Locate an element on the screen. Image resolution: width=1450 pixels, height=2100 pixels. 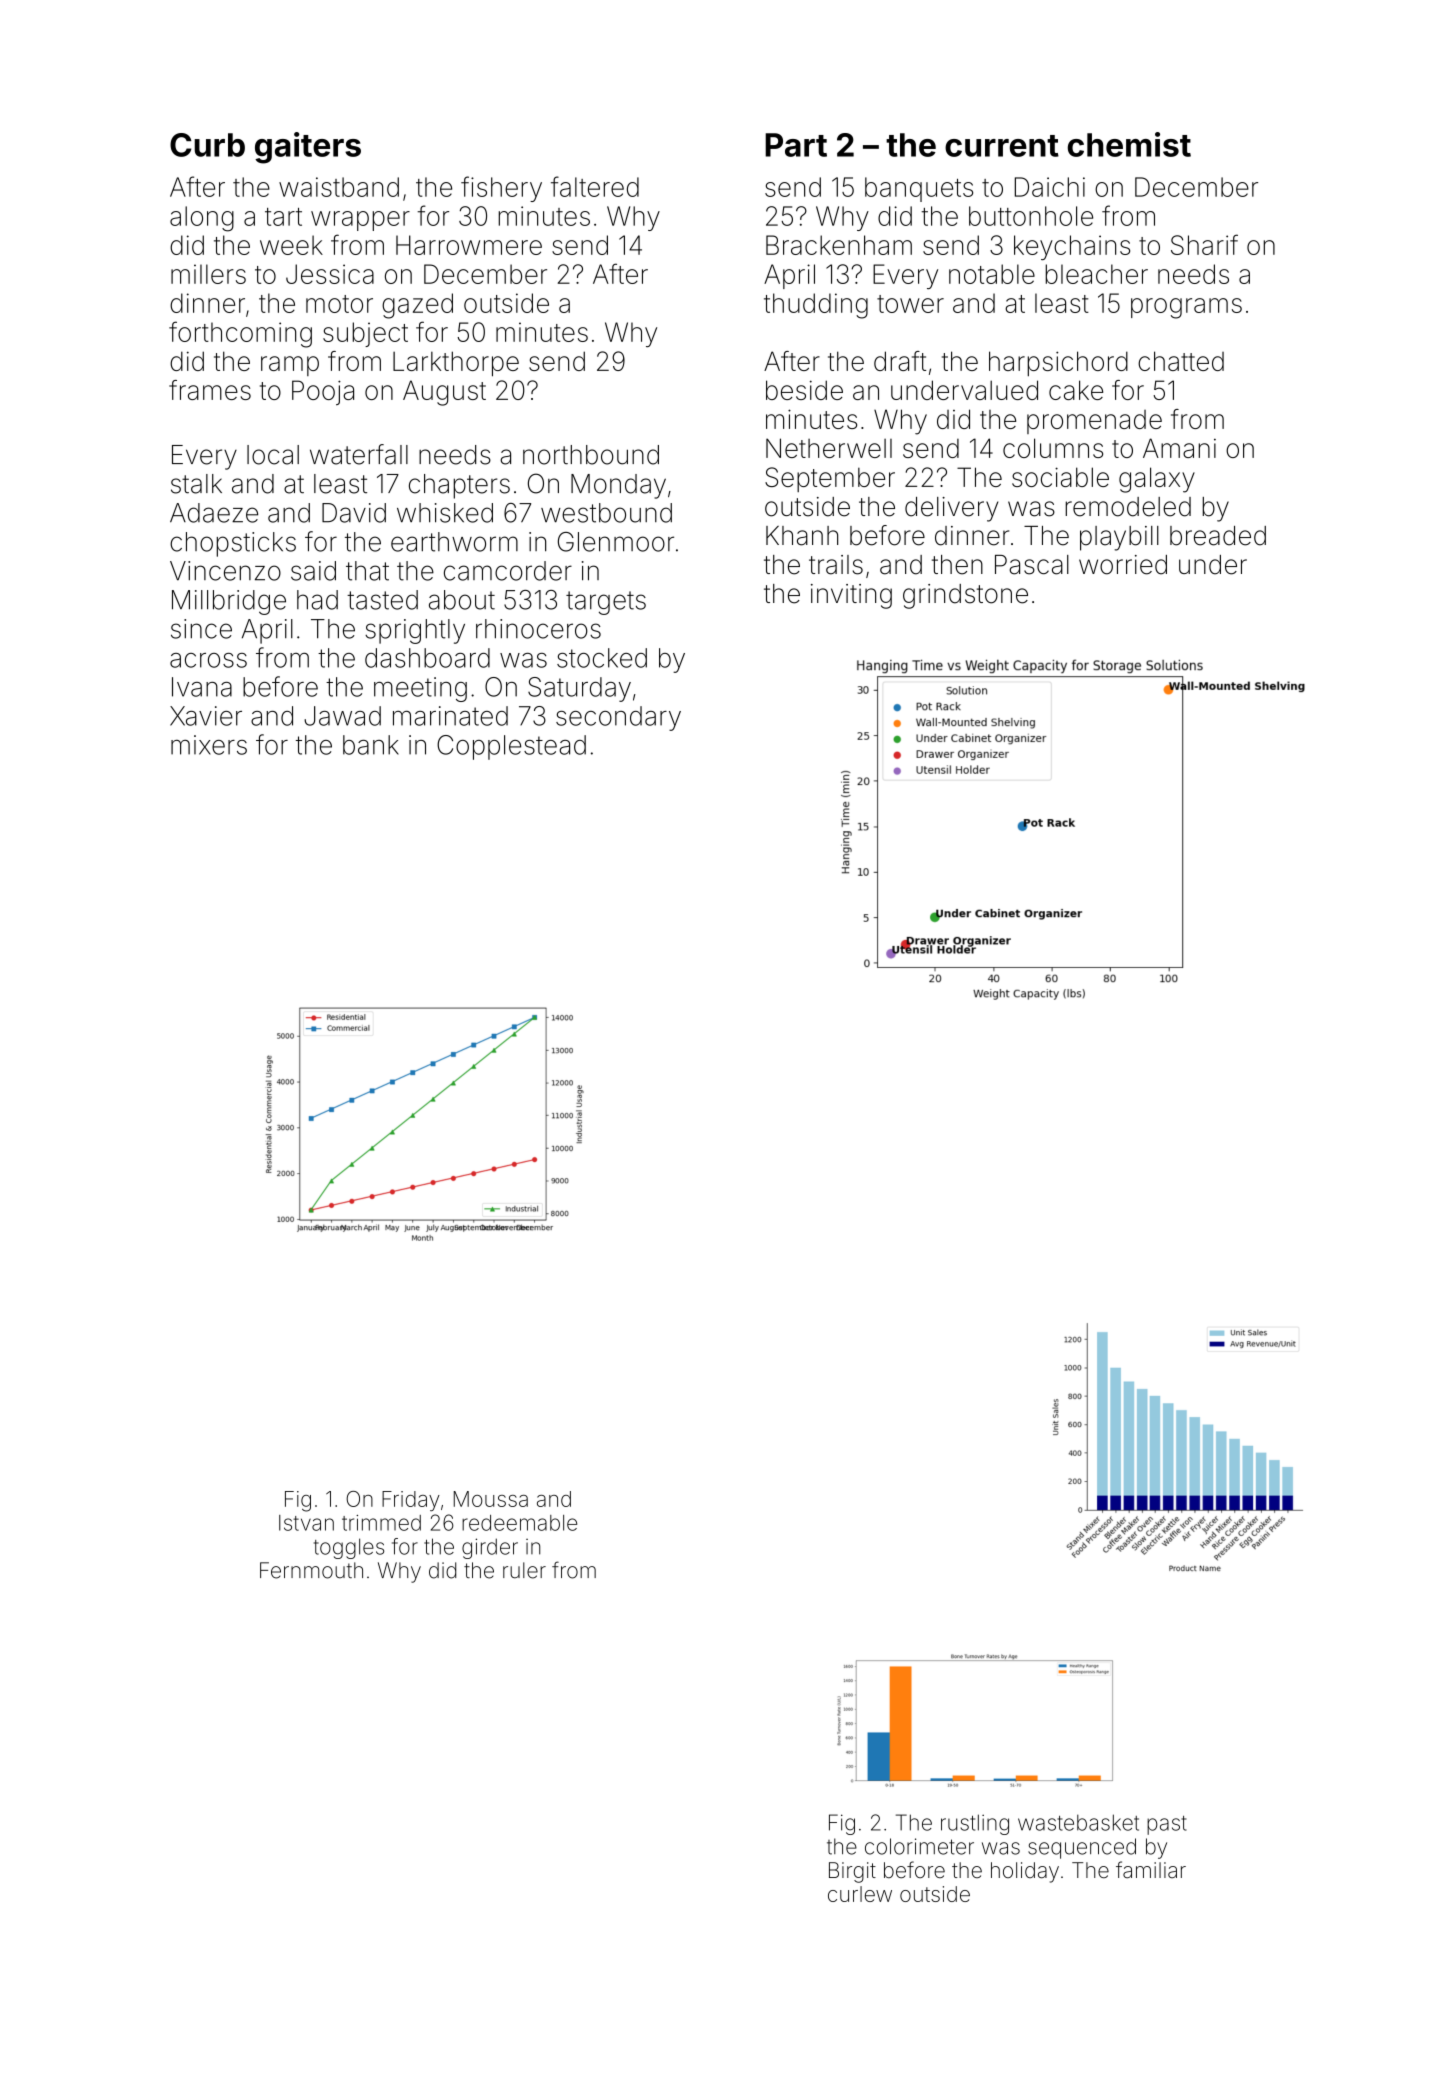
Moussa is located at coordinates (491, 1499).
